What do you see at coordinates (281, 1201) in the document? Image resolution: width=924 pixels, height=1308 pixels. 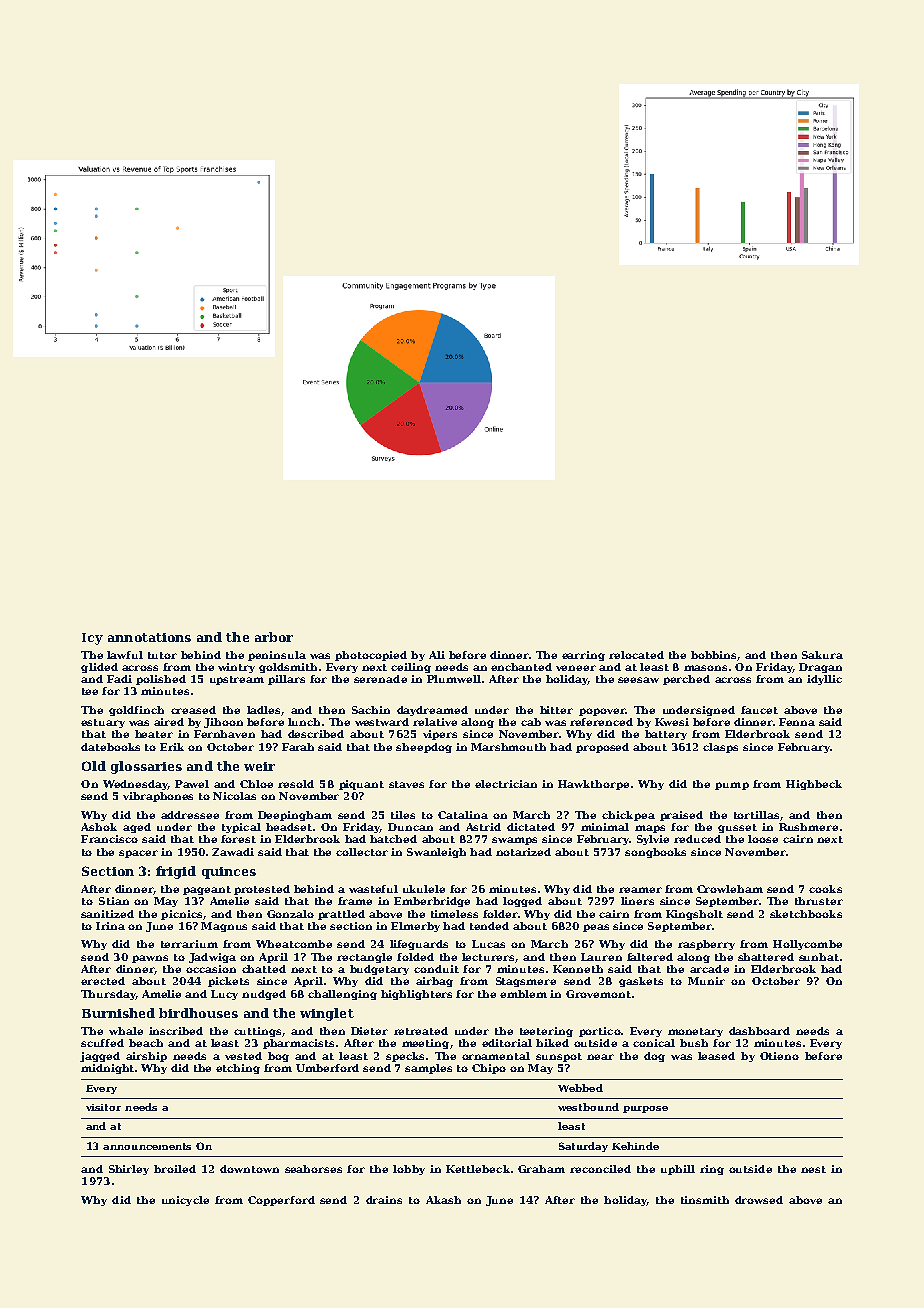 I see `Copperford` at bounding box center [281, 1201].
